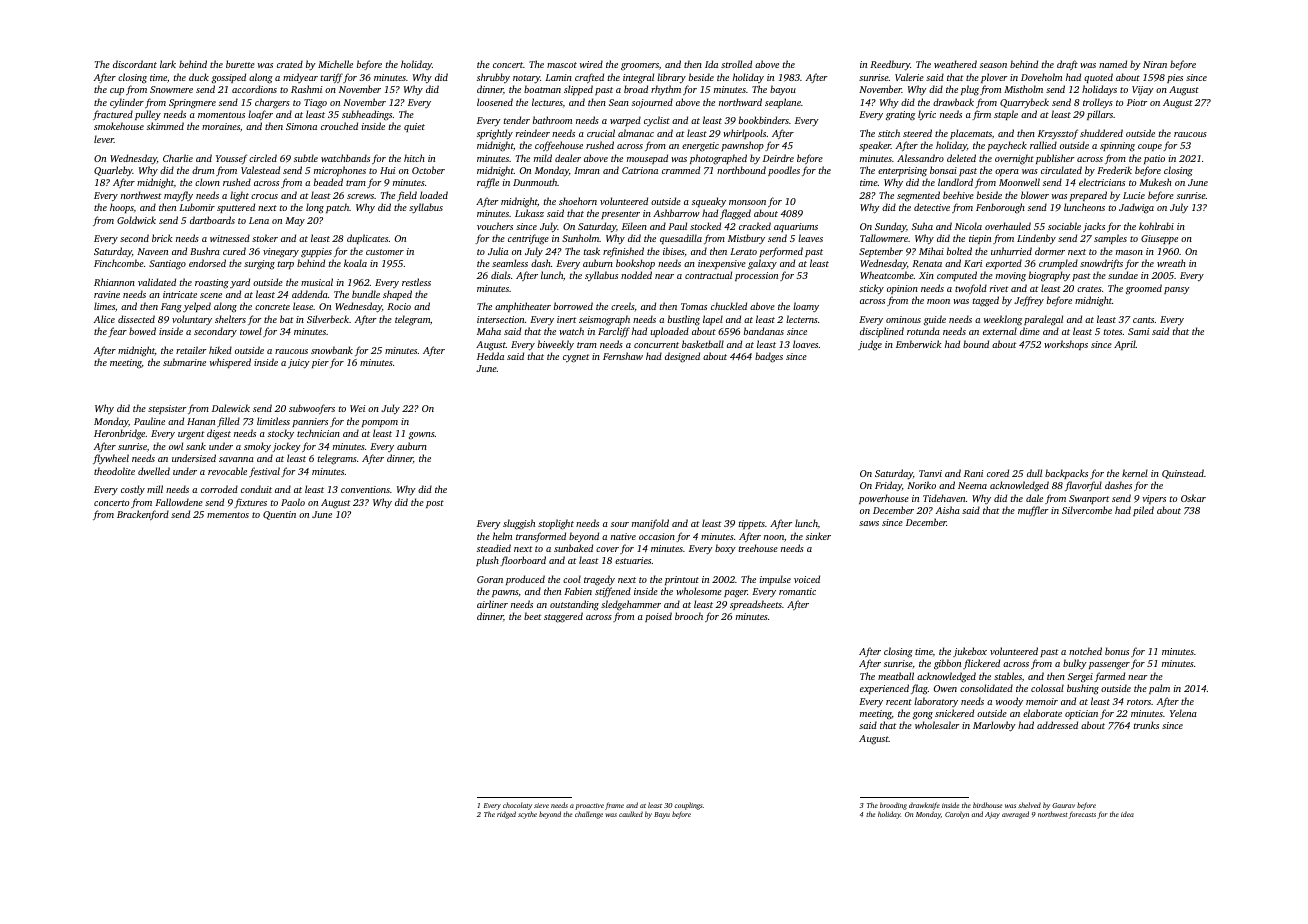  What do you see at coordinates (1125, 345) in the screenshot?
I see `April` at bounding box center [1125, 345].
